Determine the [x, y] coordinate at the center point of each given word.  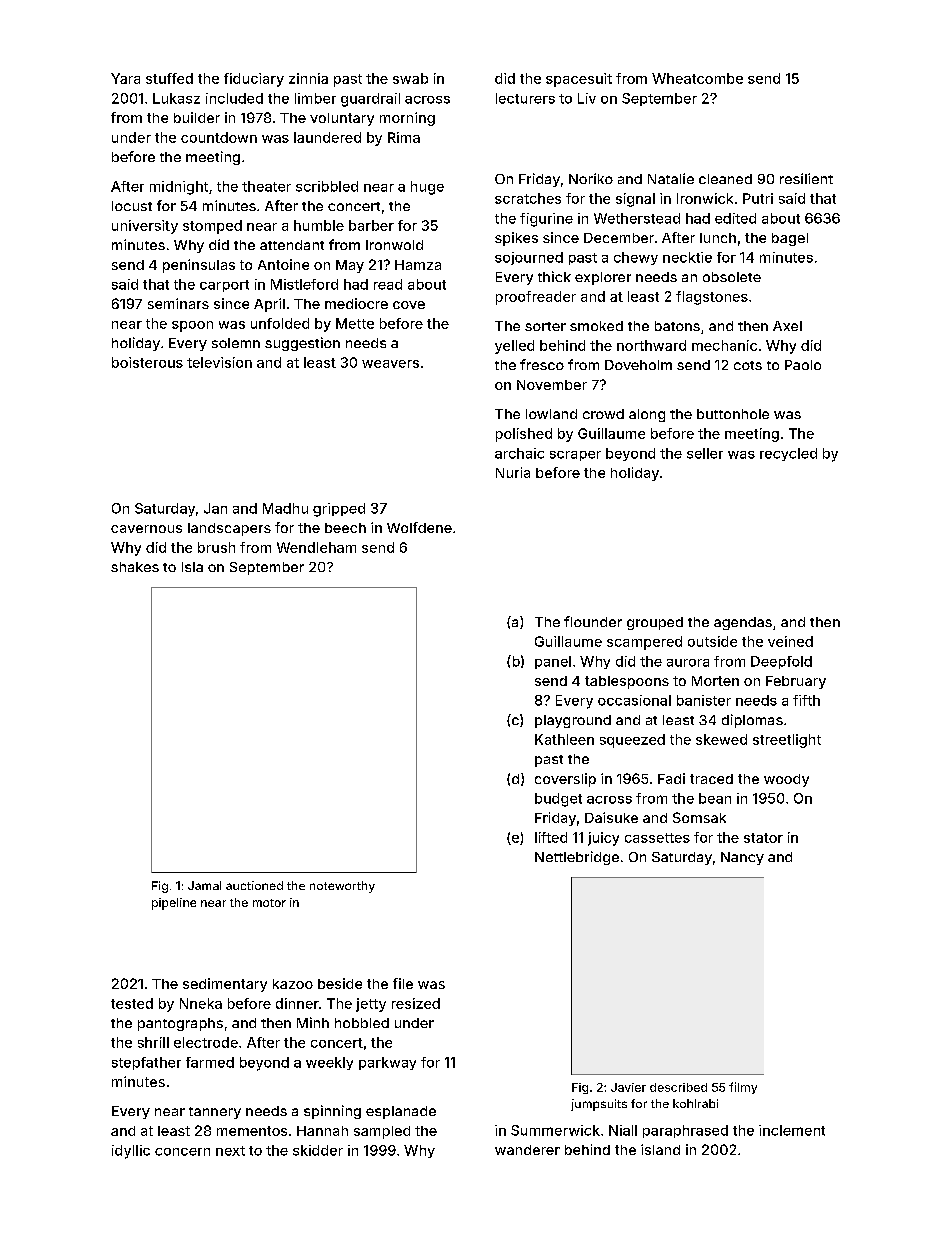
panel [553, 662]
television [219, 362]
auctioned [254, 885]
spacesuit [579, 80]
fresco [542, 364]
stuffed [169, 78]
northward [651, 345]
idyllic [131, 1152]
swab [410, 78]
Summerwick [555, 1130]
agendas [743, 623]
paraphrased [685, 1131]
